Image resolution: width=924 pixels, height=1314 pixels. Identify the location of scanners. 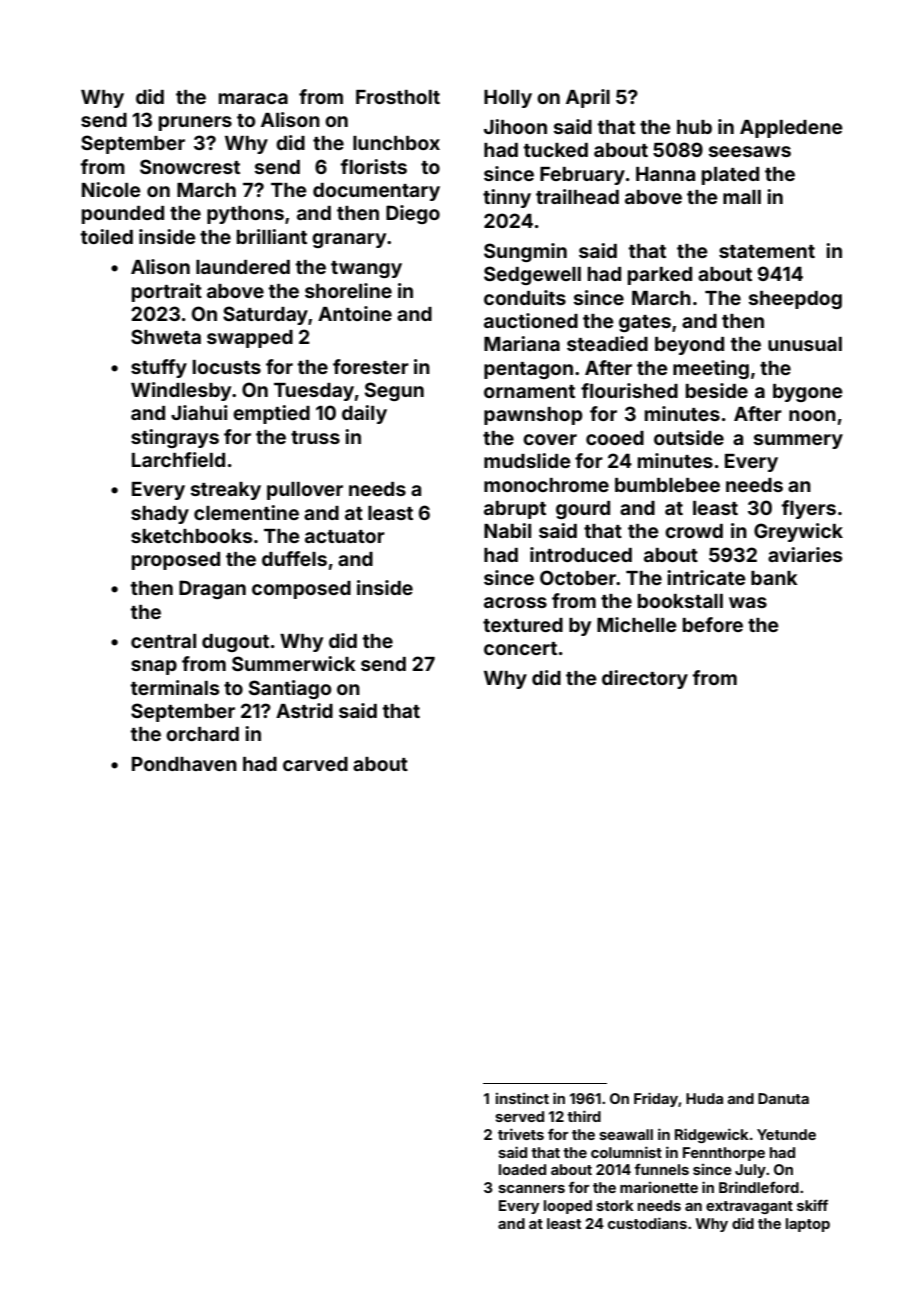
(531, 1189).
